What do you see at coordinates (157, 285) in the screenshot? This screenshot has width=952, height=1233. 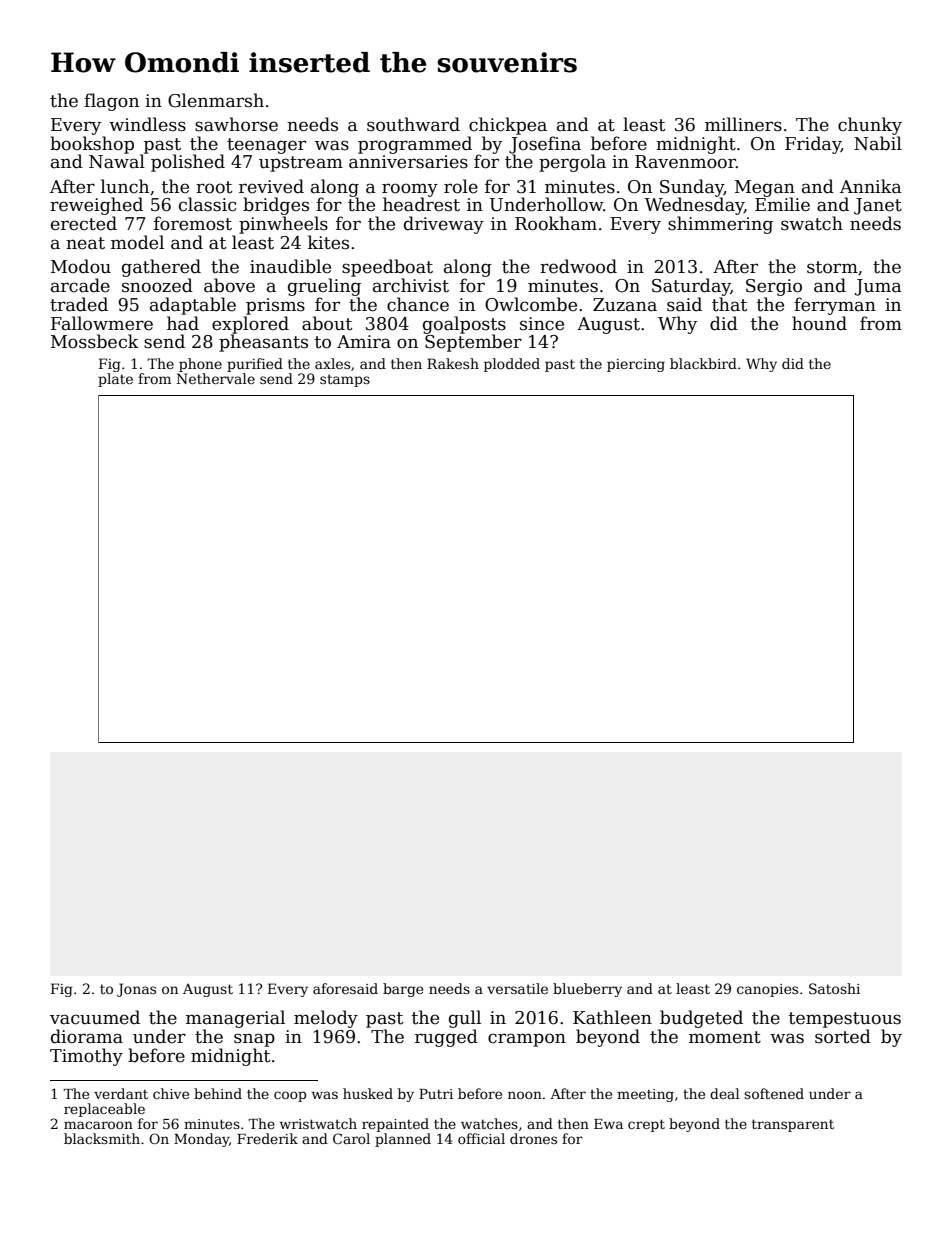 I see `snoozed` at bounding box center [157, 285].
